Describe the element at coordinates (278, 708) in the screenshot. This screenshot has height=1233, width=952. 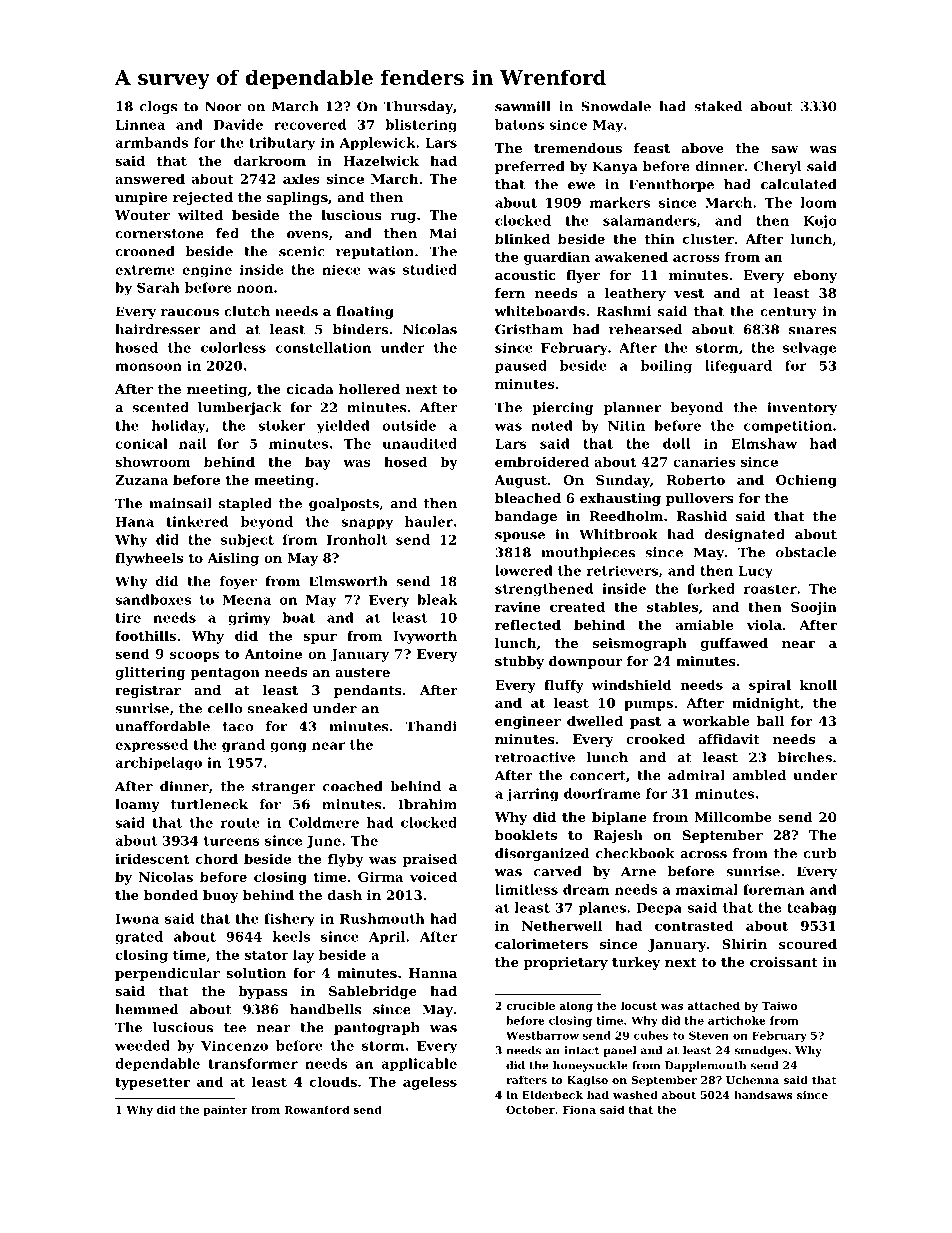
I see `sneaked` at that location.
